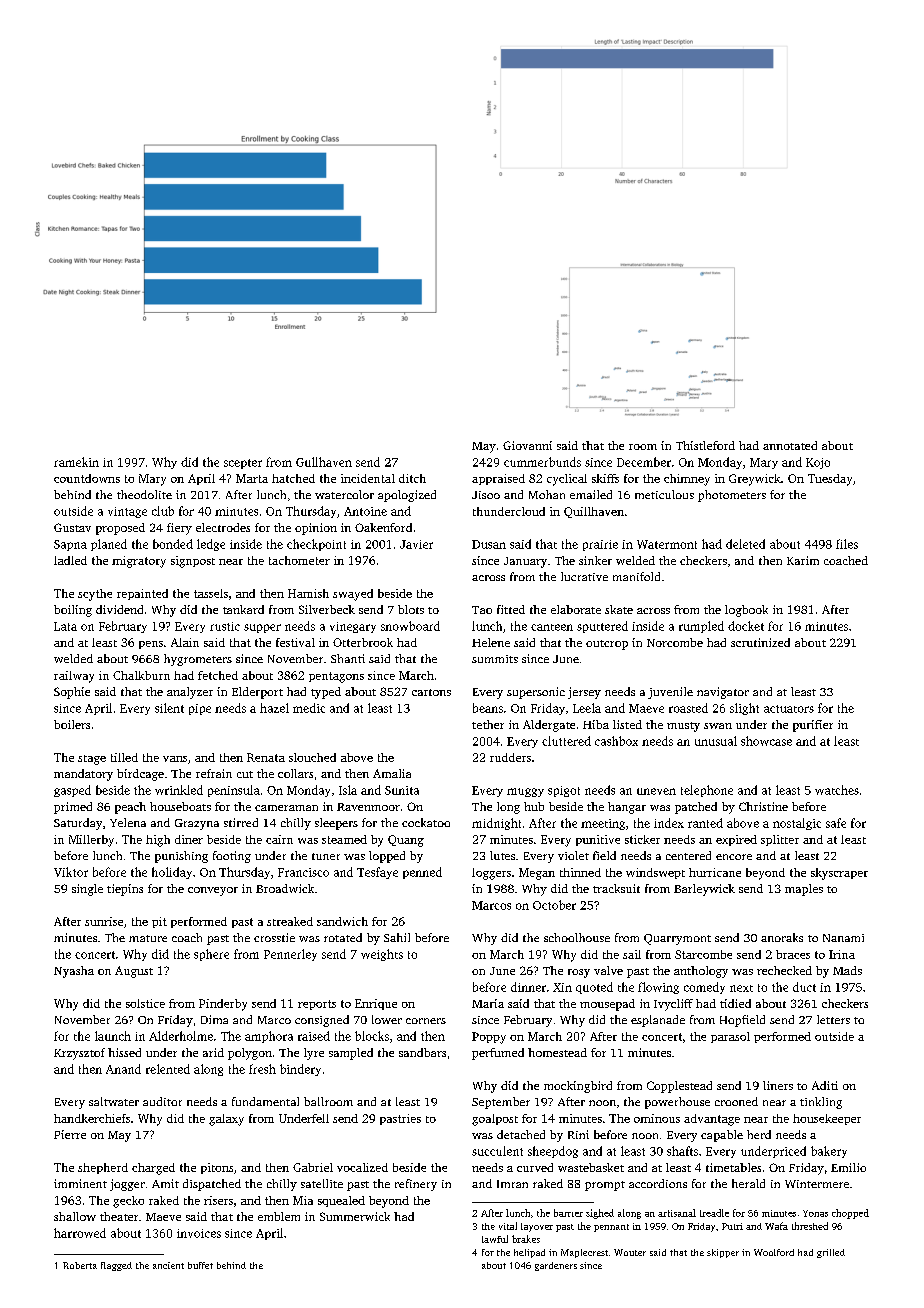 This screenshot has width=924, height=1308. Describe the element at coordinates (818, 463) in the screenshot. I see `Kojo` at that location.
